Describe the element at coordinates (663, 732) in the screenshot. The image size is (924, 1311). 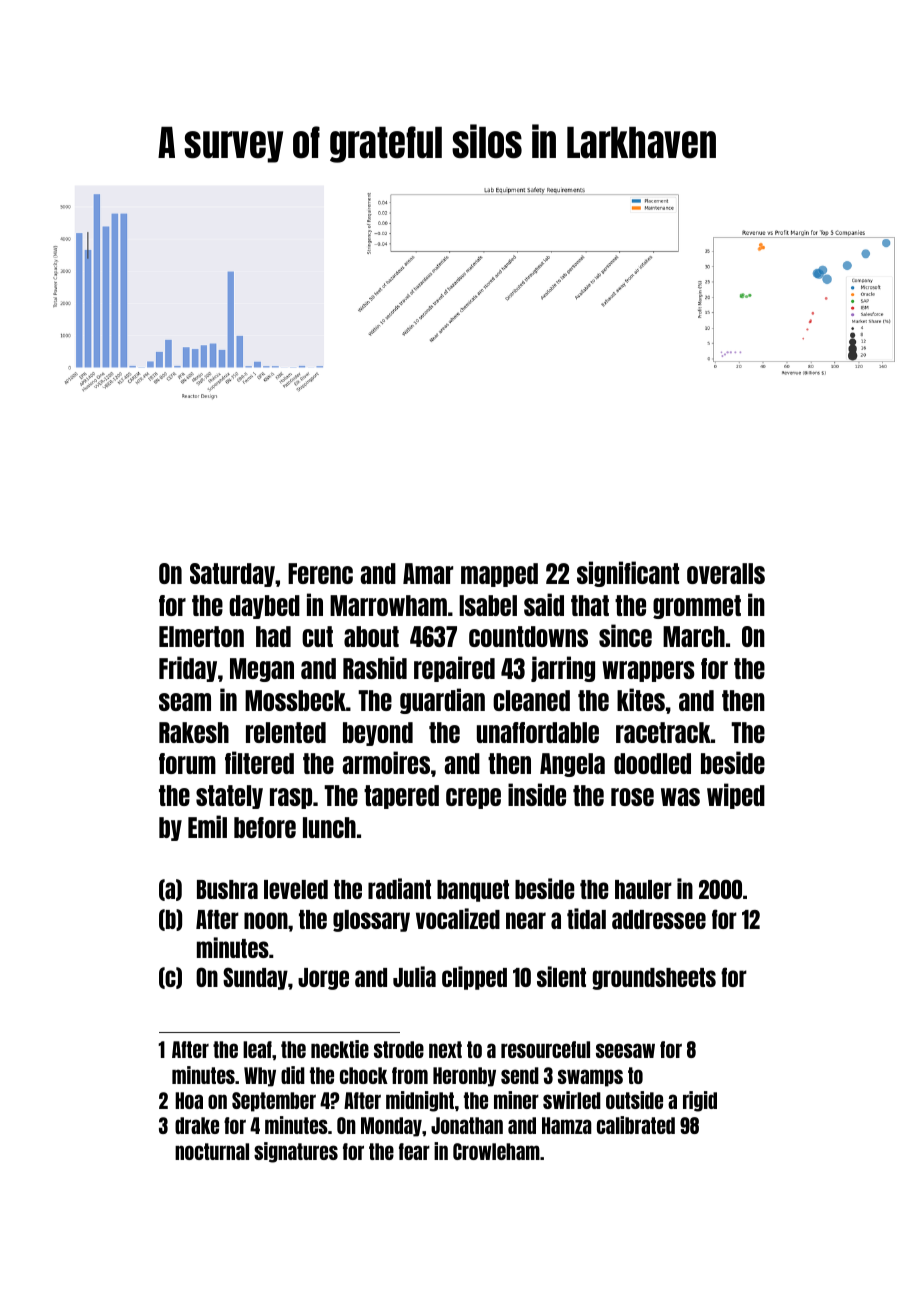
I see `racetrack` at that location.
